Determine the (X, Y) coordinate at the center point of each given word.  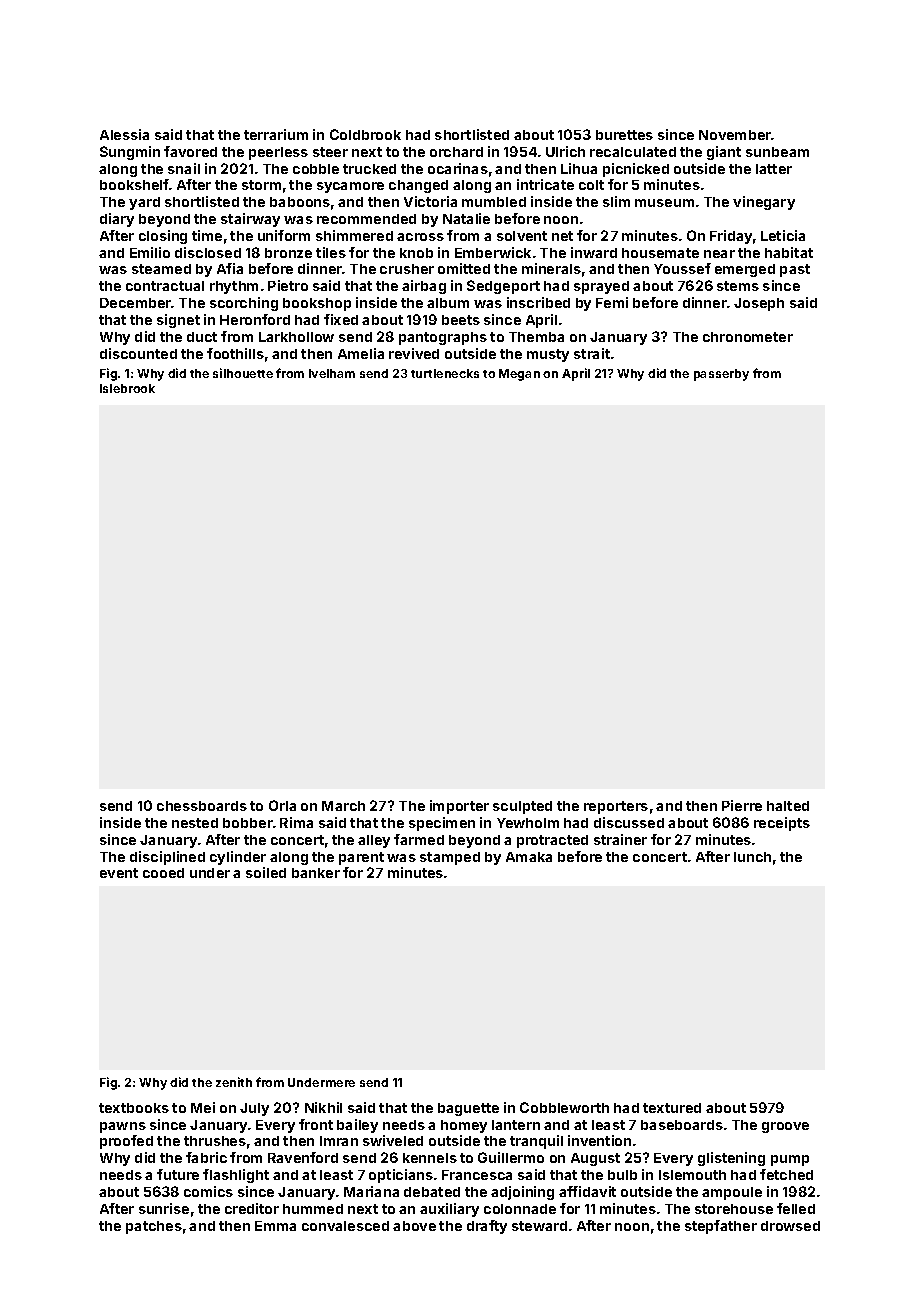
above (414, 1226)
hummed (313, 1209)
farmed (419, 839)
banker (316, 873)
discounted (138, 353)
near (719, 254)
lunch (752, 857)
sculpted (522, 807)
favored (190, 151)
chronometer (748, 337)
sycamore (350, 187)
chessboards (202, 806)
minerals (551, 268)
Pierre (742, 805)
